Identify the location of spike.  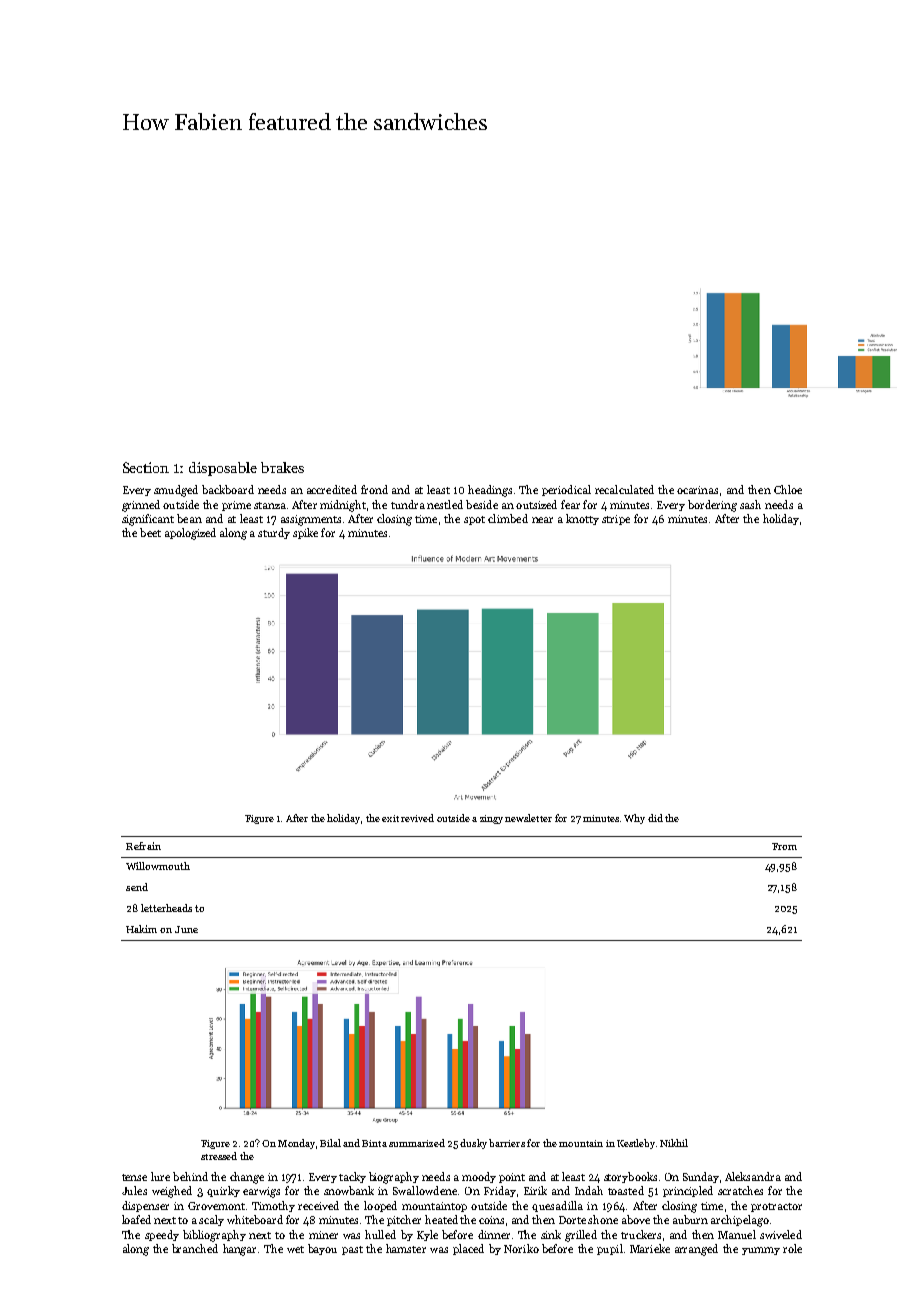
(305, 533).
